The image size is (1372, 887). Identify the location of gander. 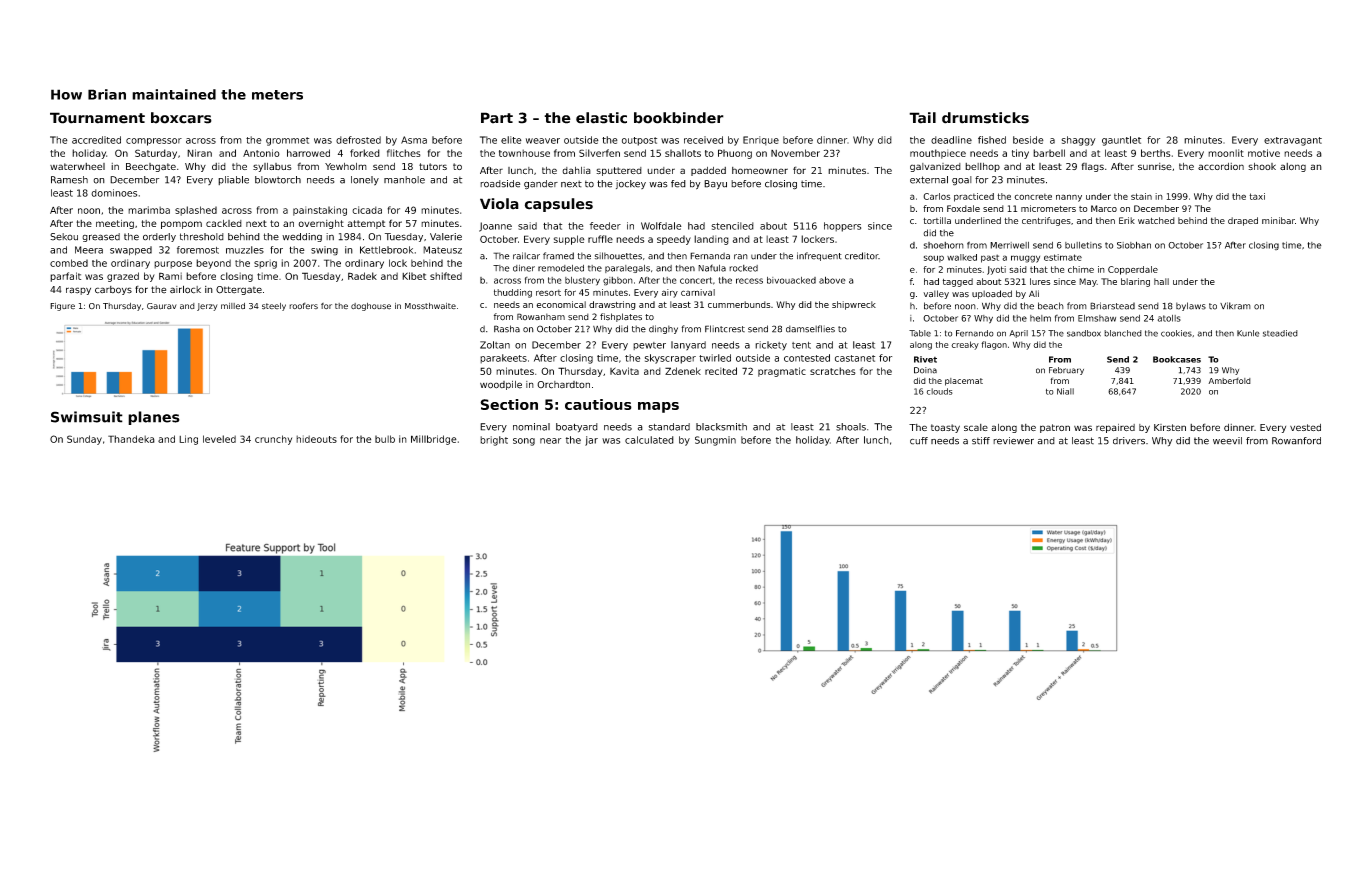
(541, 185).
